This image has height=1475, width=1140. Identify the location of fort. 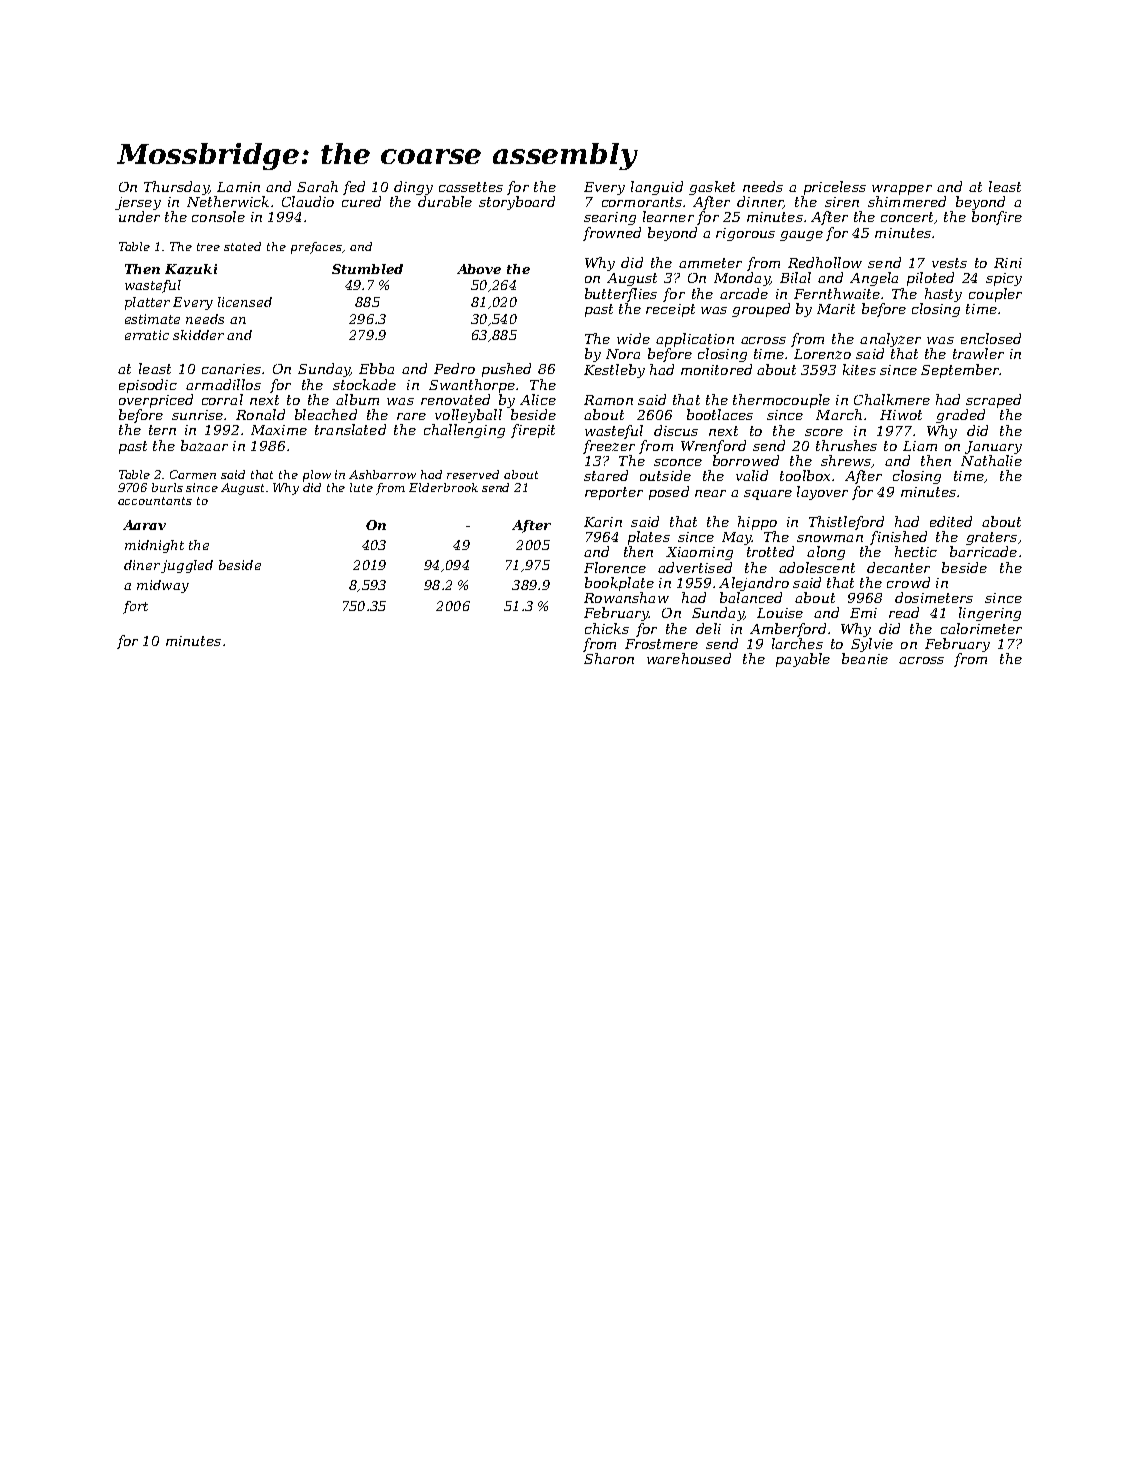
(135, 607).
